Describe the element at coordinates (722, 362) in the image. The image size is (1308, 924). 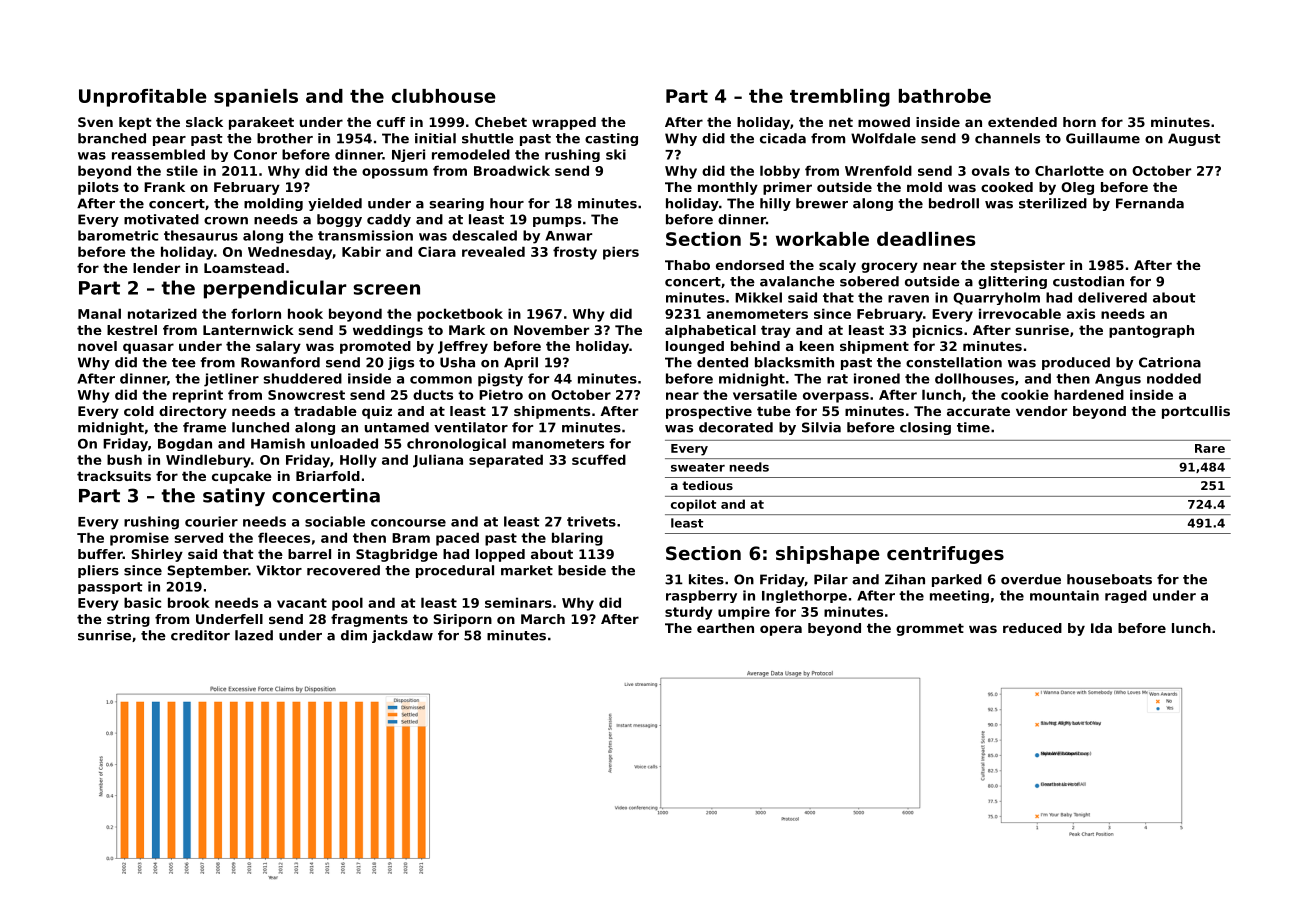
I see `dented` at that location.
